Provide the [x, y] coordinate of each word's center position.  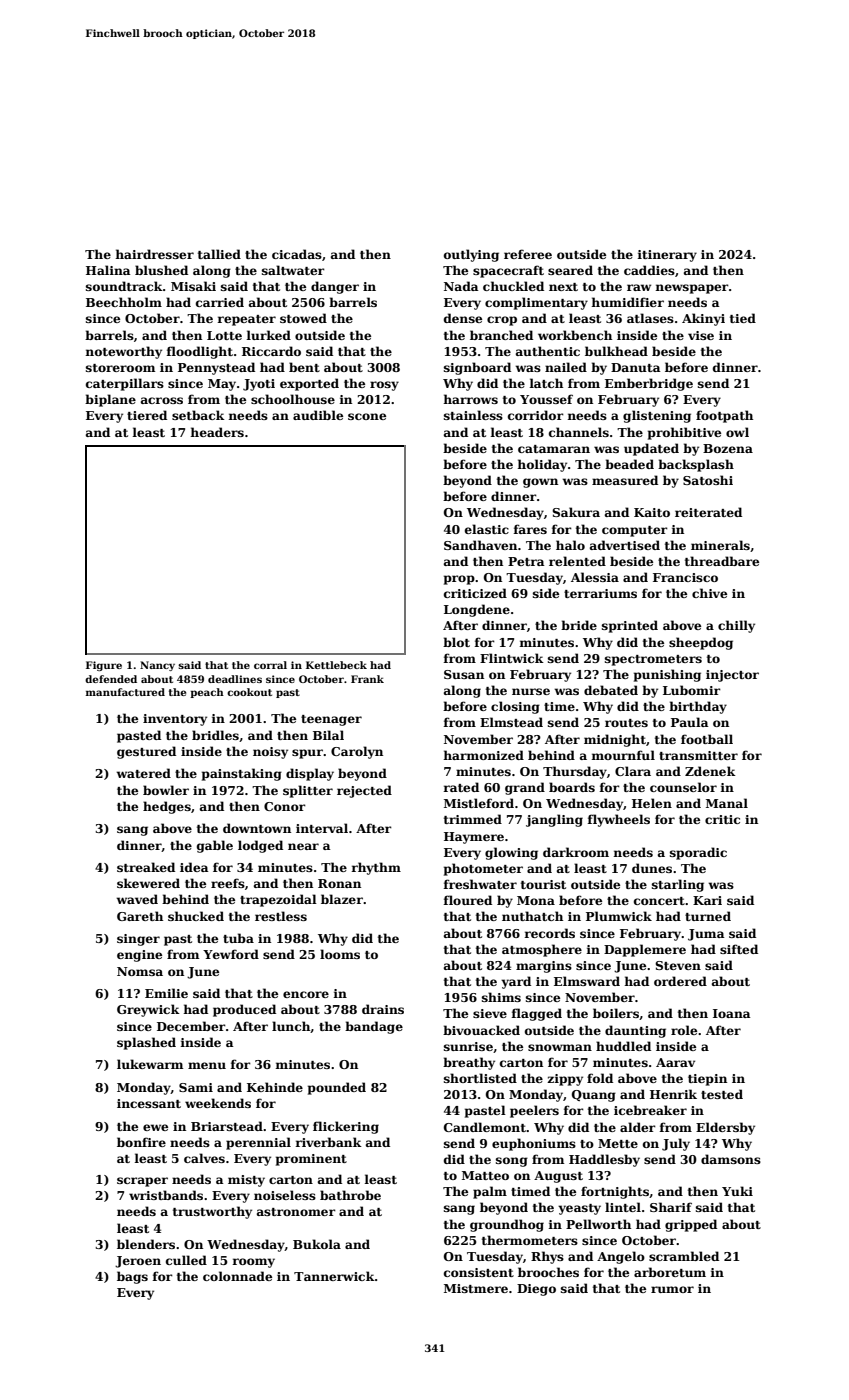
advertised [625, 545]
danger [335, 287]
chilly [736, 626]
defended [111, 679]
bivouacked [481, 1030]
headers [217, 432]
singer [138, 940]
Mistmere [476, 1288]
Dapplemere [645, 950]
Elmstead [511, 722]
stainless [473, 415]
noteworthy [124, 352]
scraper [142, 1182]
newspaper [692, 289]
